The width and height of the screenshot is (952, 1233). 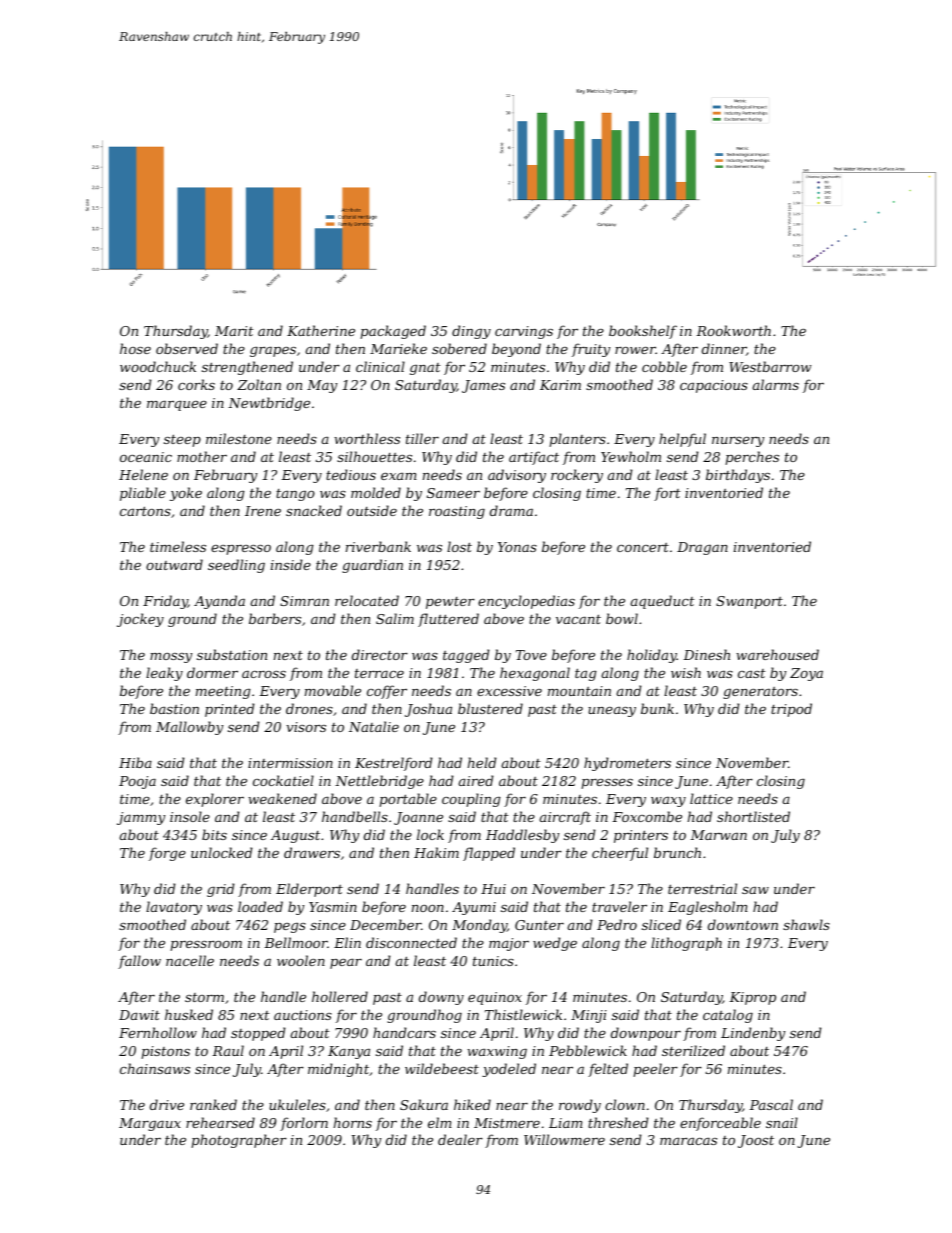 I want to click on printed, so click(x=230, y=710).
